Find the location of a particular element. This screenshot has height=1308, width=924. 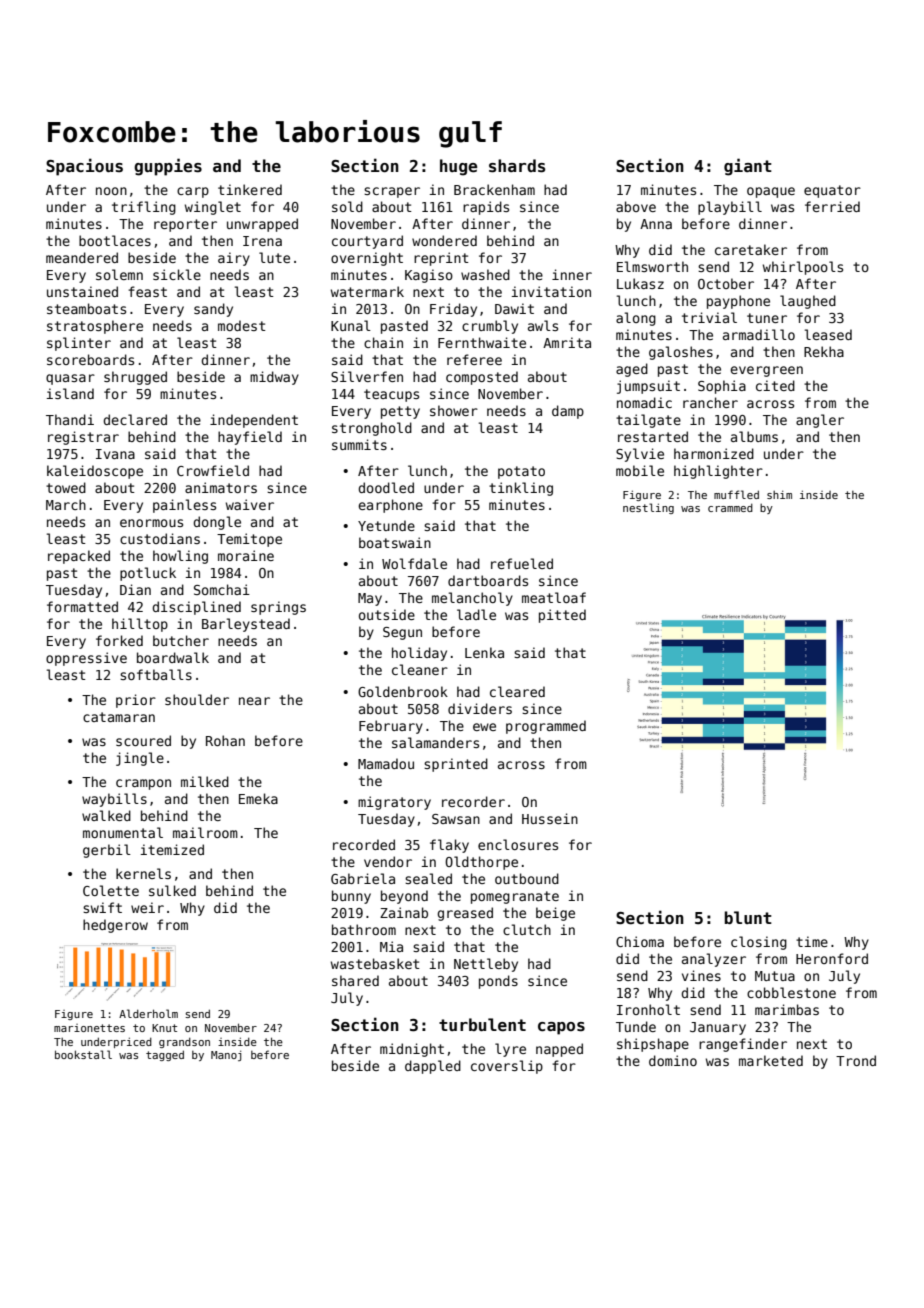

doodled is located at coordinates (386, 487).
